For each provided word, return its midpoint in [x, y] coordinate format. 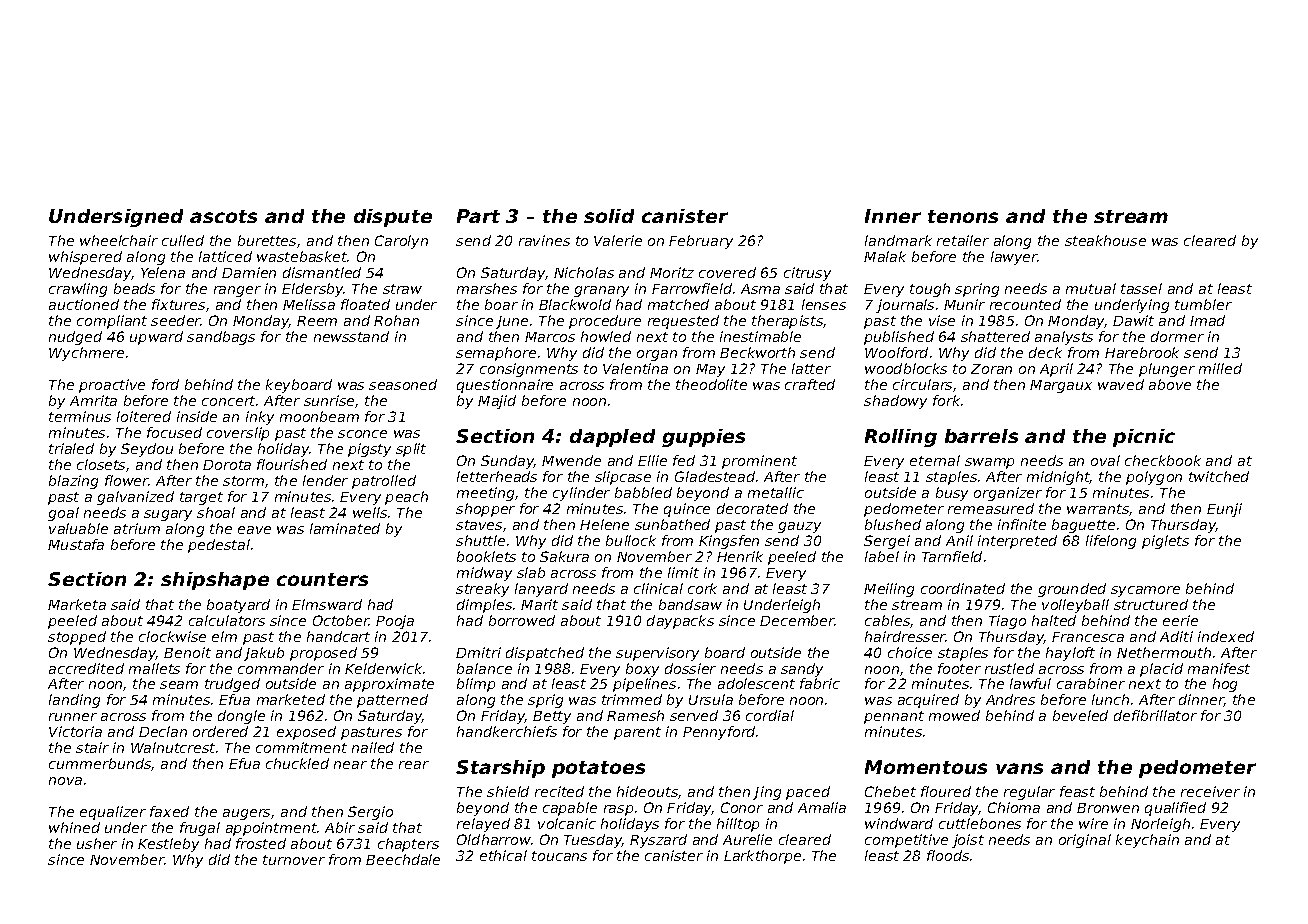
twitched [1219, 476]
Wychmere [86, 354]
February [701, 242]
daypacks [680, 622]
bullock [631, 540]
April [1056, 370]
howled [606, 336]
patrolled [384, 482]
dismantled [322, 272]
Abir [340, 827]
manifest [1219, 668]
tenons [963, 216]
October [341, 620]
